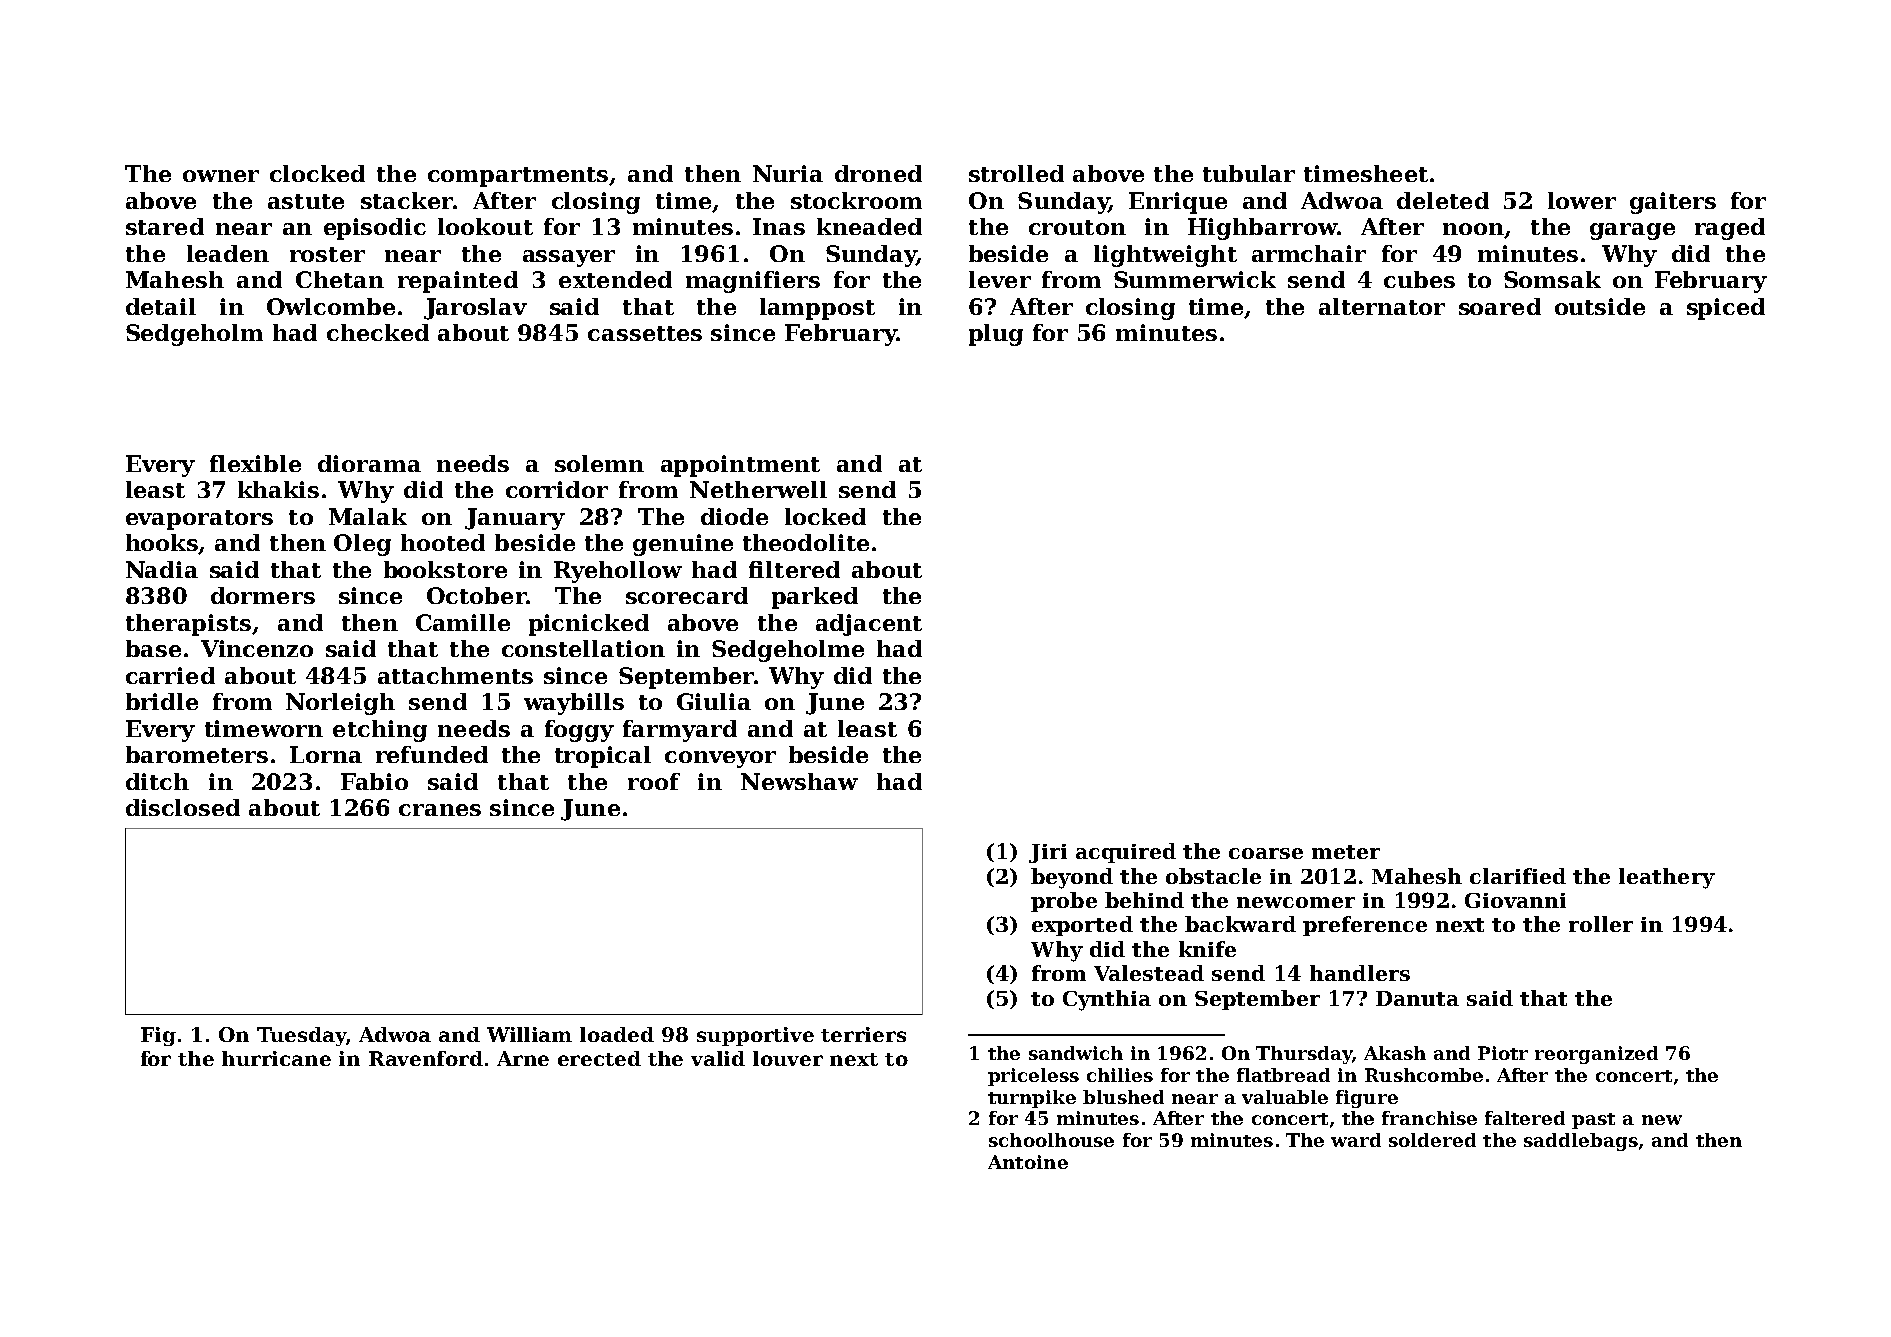 This document has width=1891, height=1337. What do you see at coordinates (340, 704) in the document?
I see `Norleigh` at bounding box center [340, 704].
